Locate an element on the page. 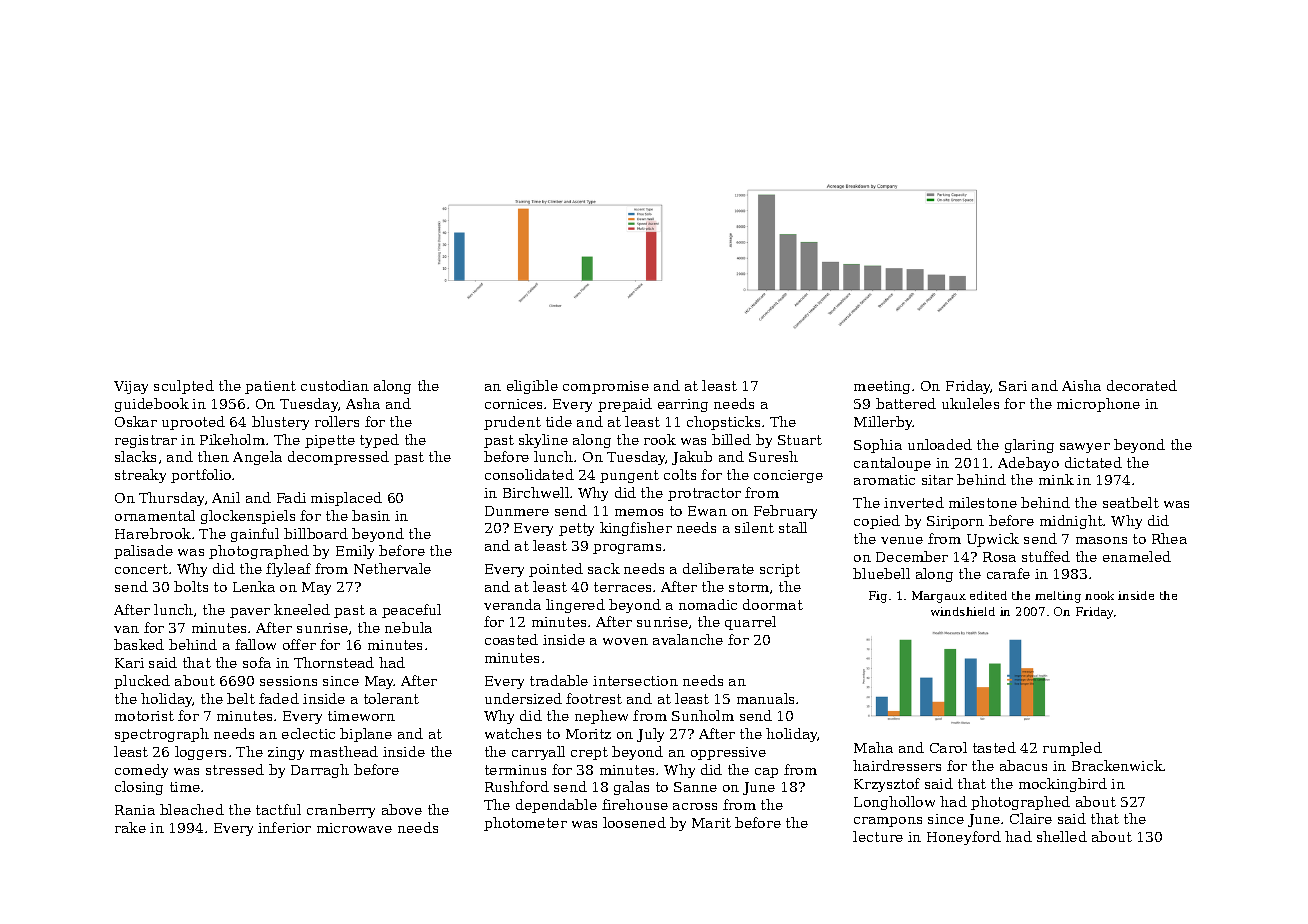 The width and height of the page is (1308, 924). manuals is located at coordinates (765, 698).
